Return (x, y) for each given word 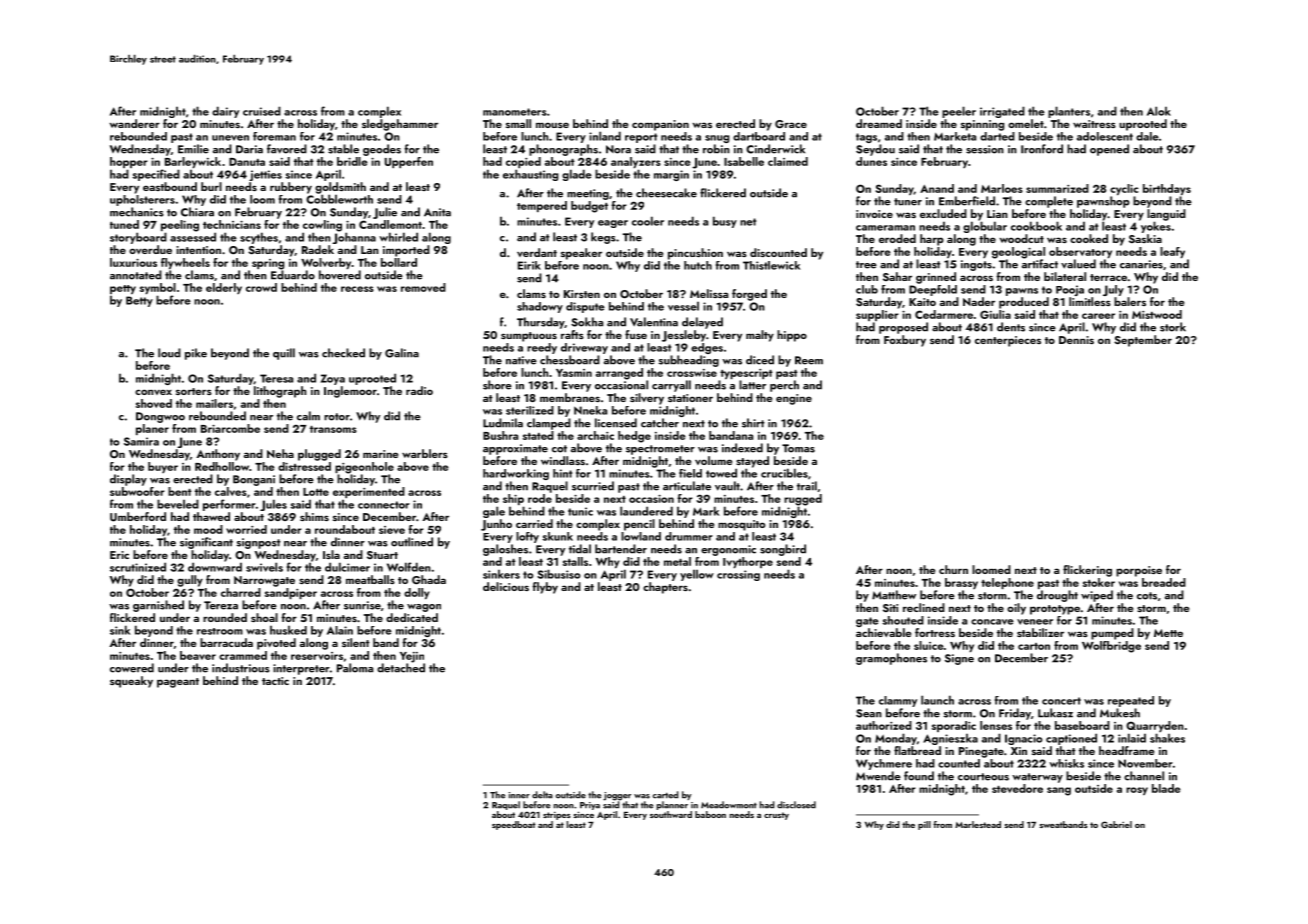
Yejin (412, 657)
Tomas (798, 448)
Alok (1159, 111)
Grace (791, 124)
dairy (225, 112)
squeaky (131, 682)
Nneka (590, 410)
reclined (924, 607)
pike (196, 354)
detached (401, 668)
